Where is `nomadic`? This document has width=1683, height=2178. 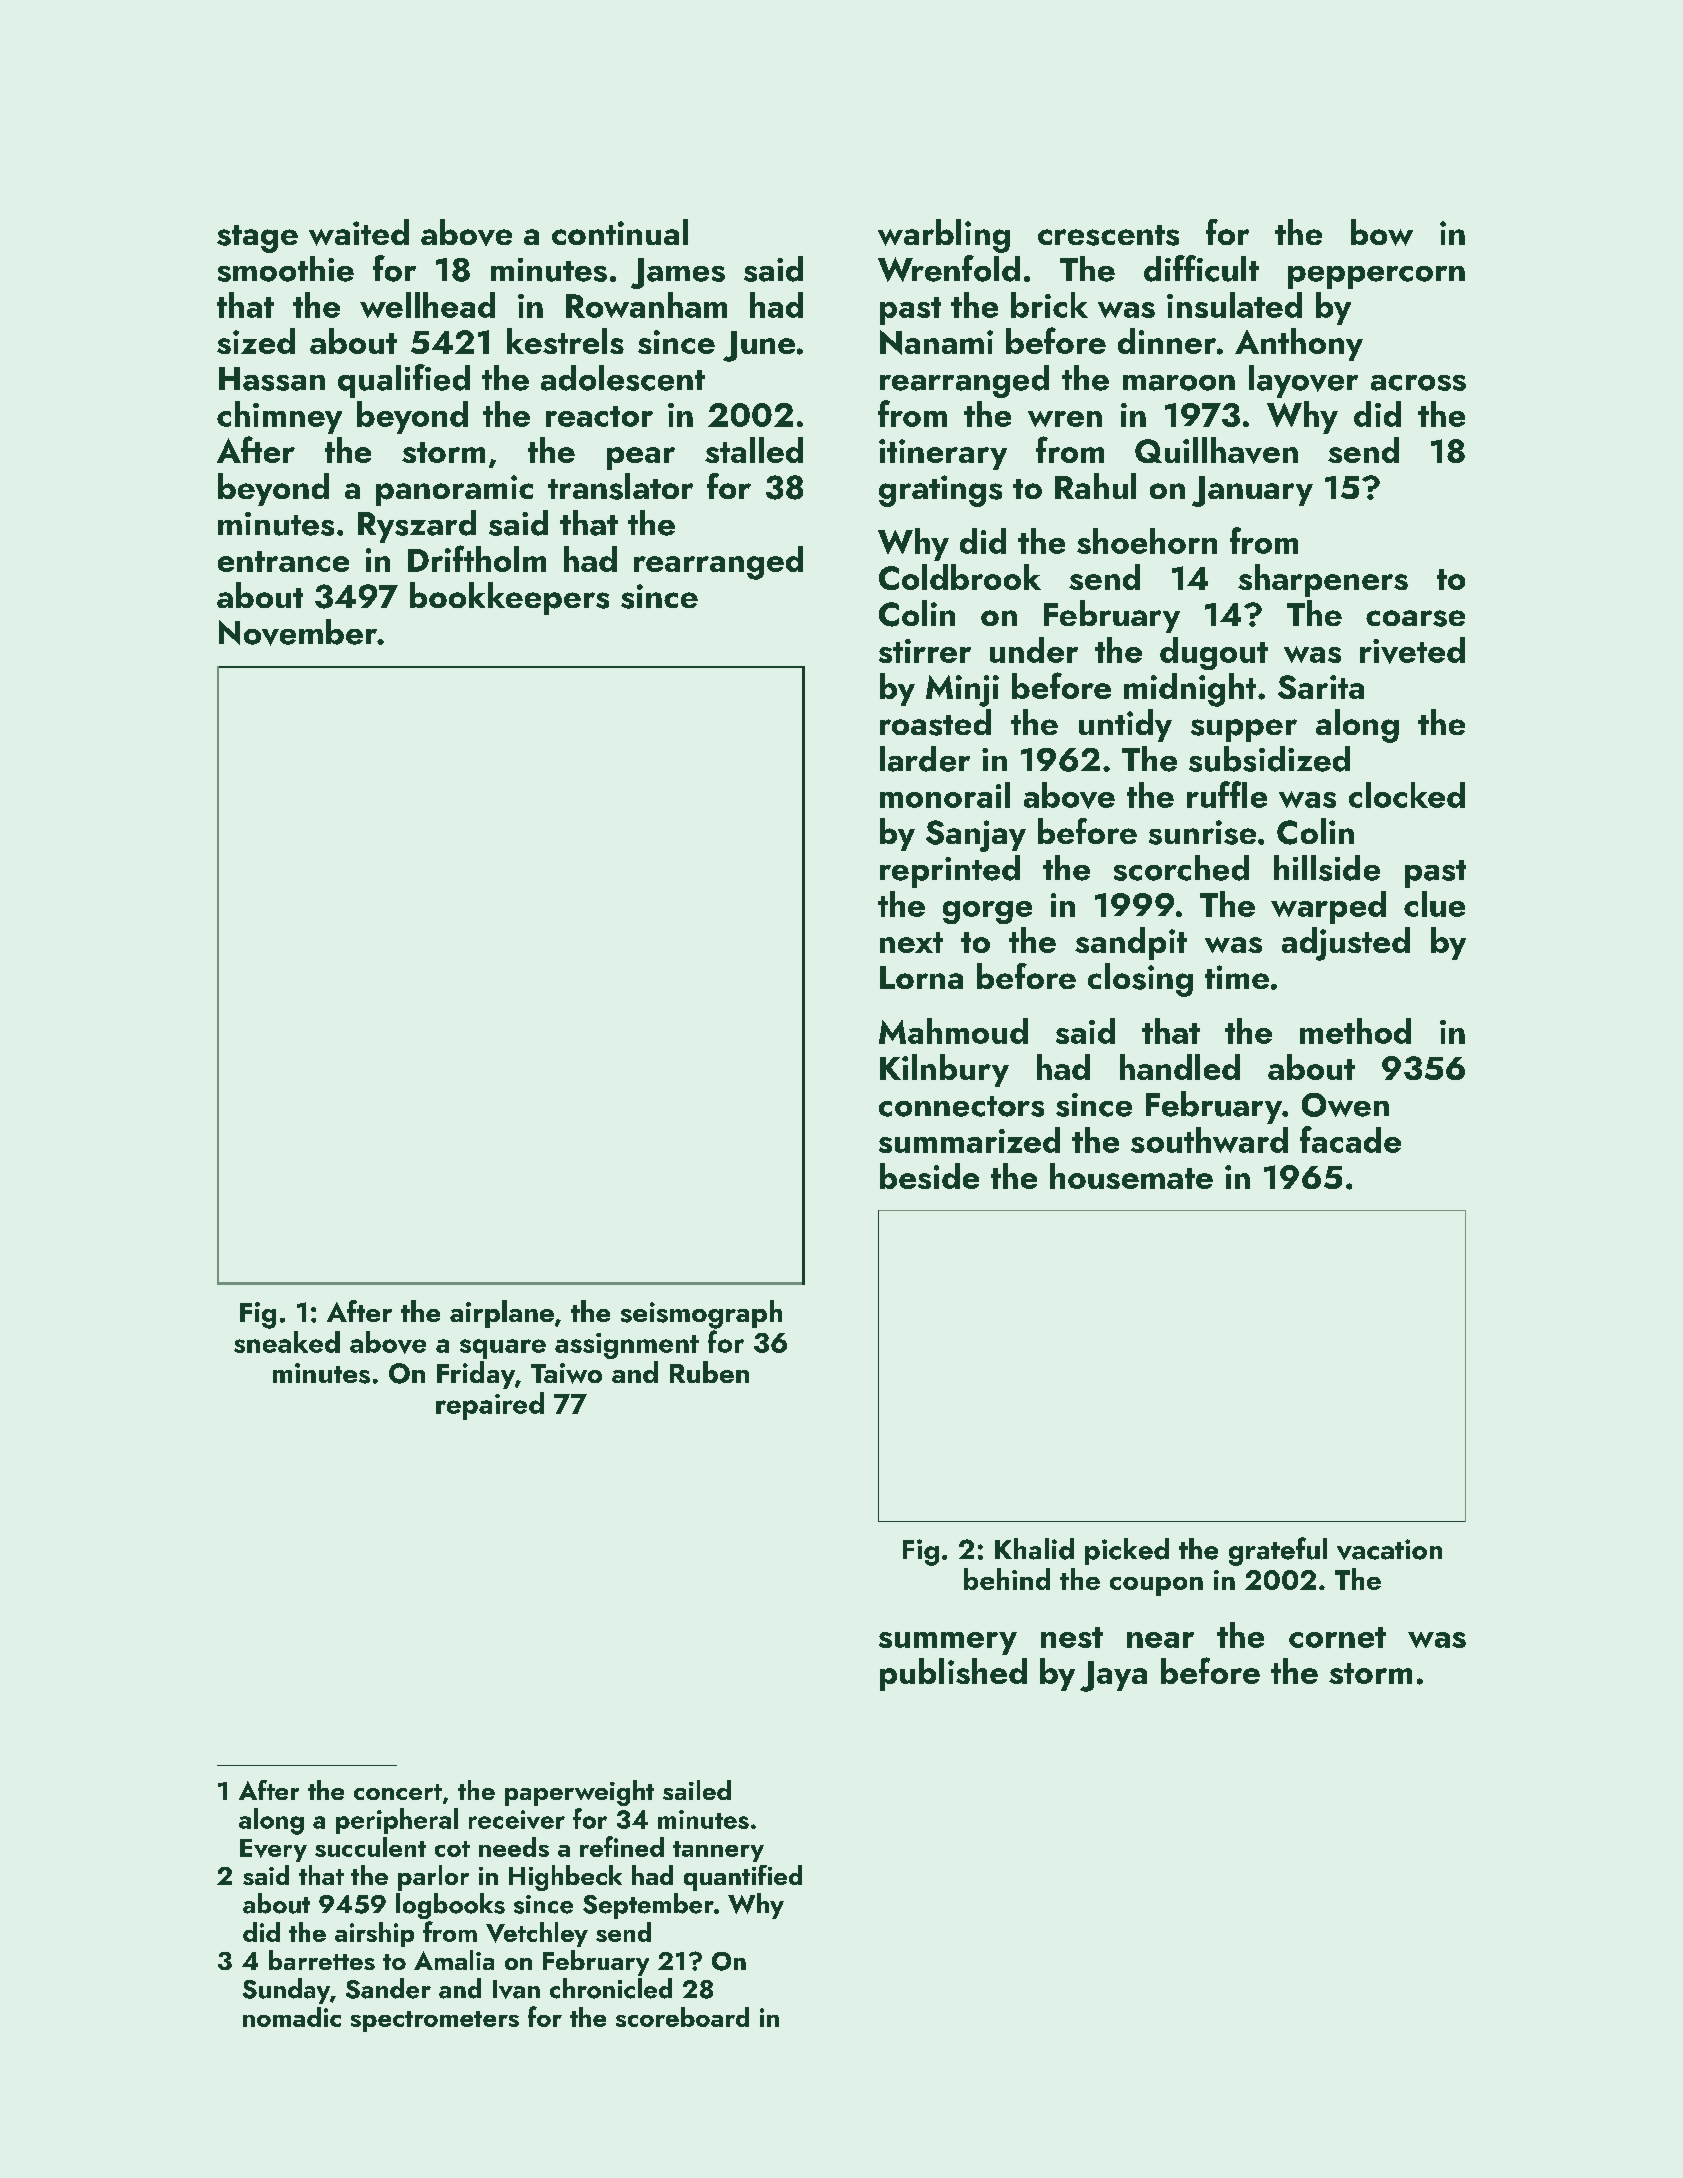 nomadic is located at coordinates (292, 2017).
